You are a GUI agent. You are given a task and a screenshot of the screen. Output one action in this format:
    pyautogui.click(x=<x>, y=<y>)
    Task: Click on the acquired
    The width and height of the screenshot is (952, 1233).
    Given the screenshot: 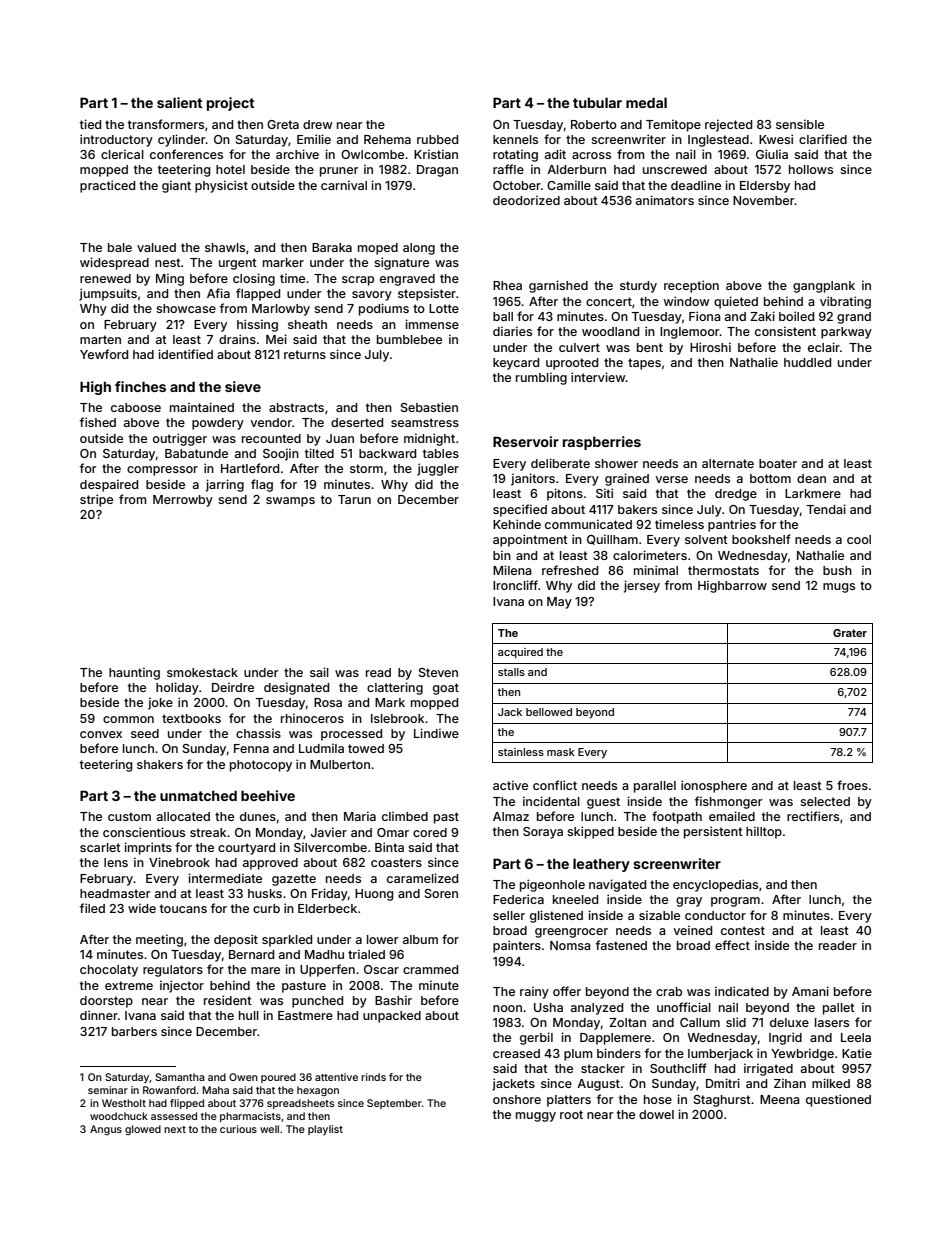 What is the action you would take?
    pyautogui.click(x=520, y=653)
